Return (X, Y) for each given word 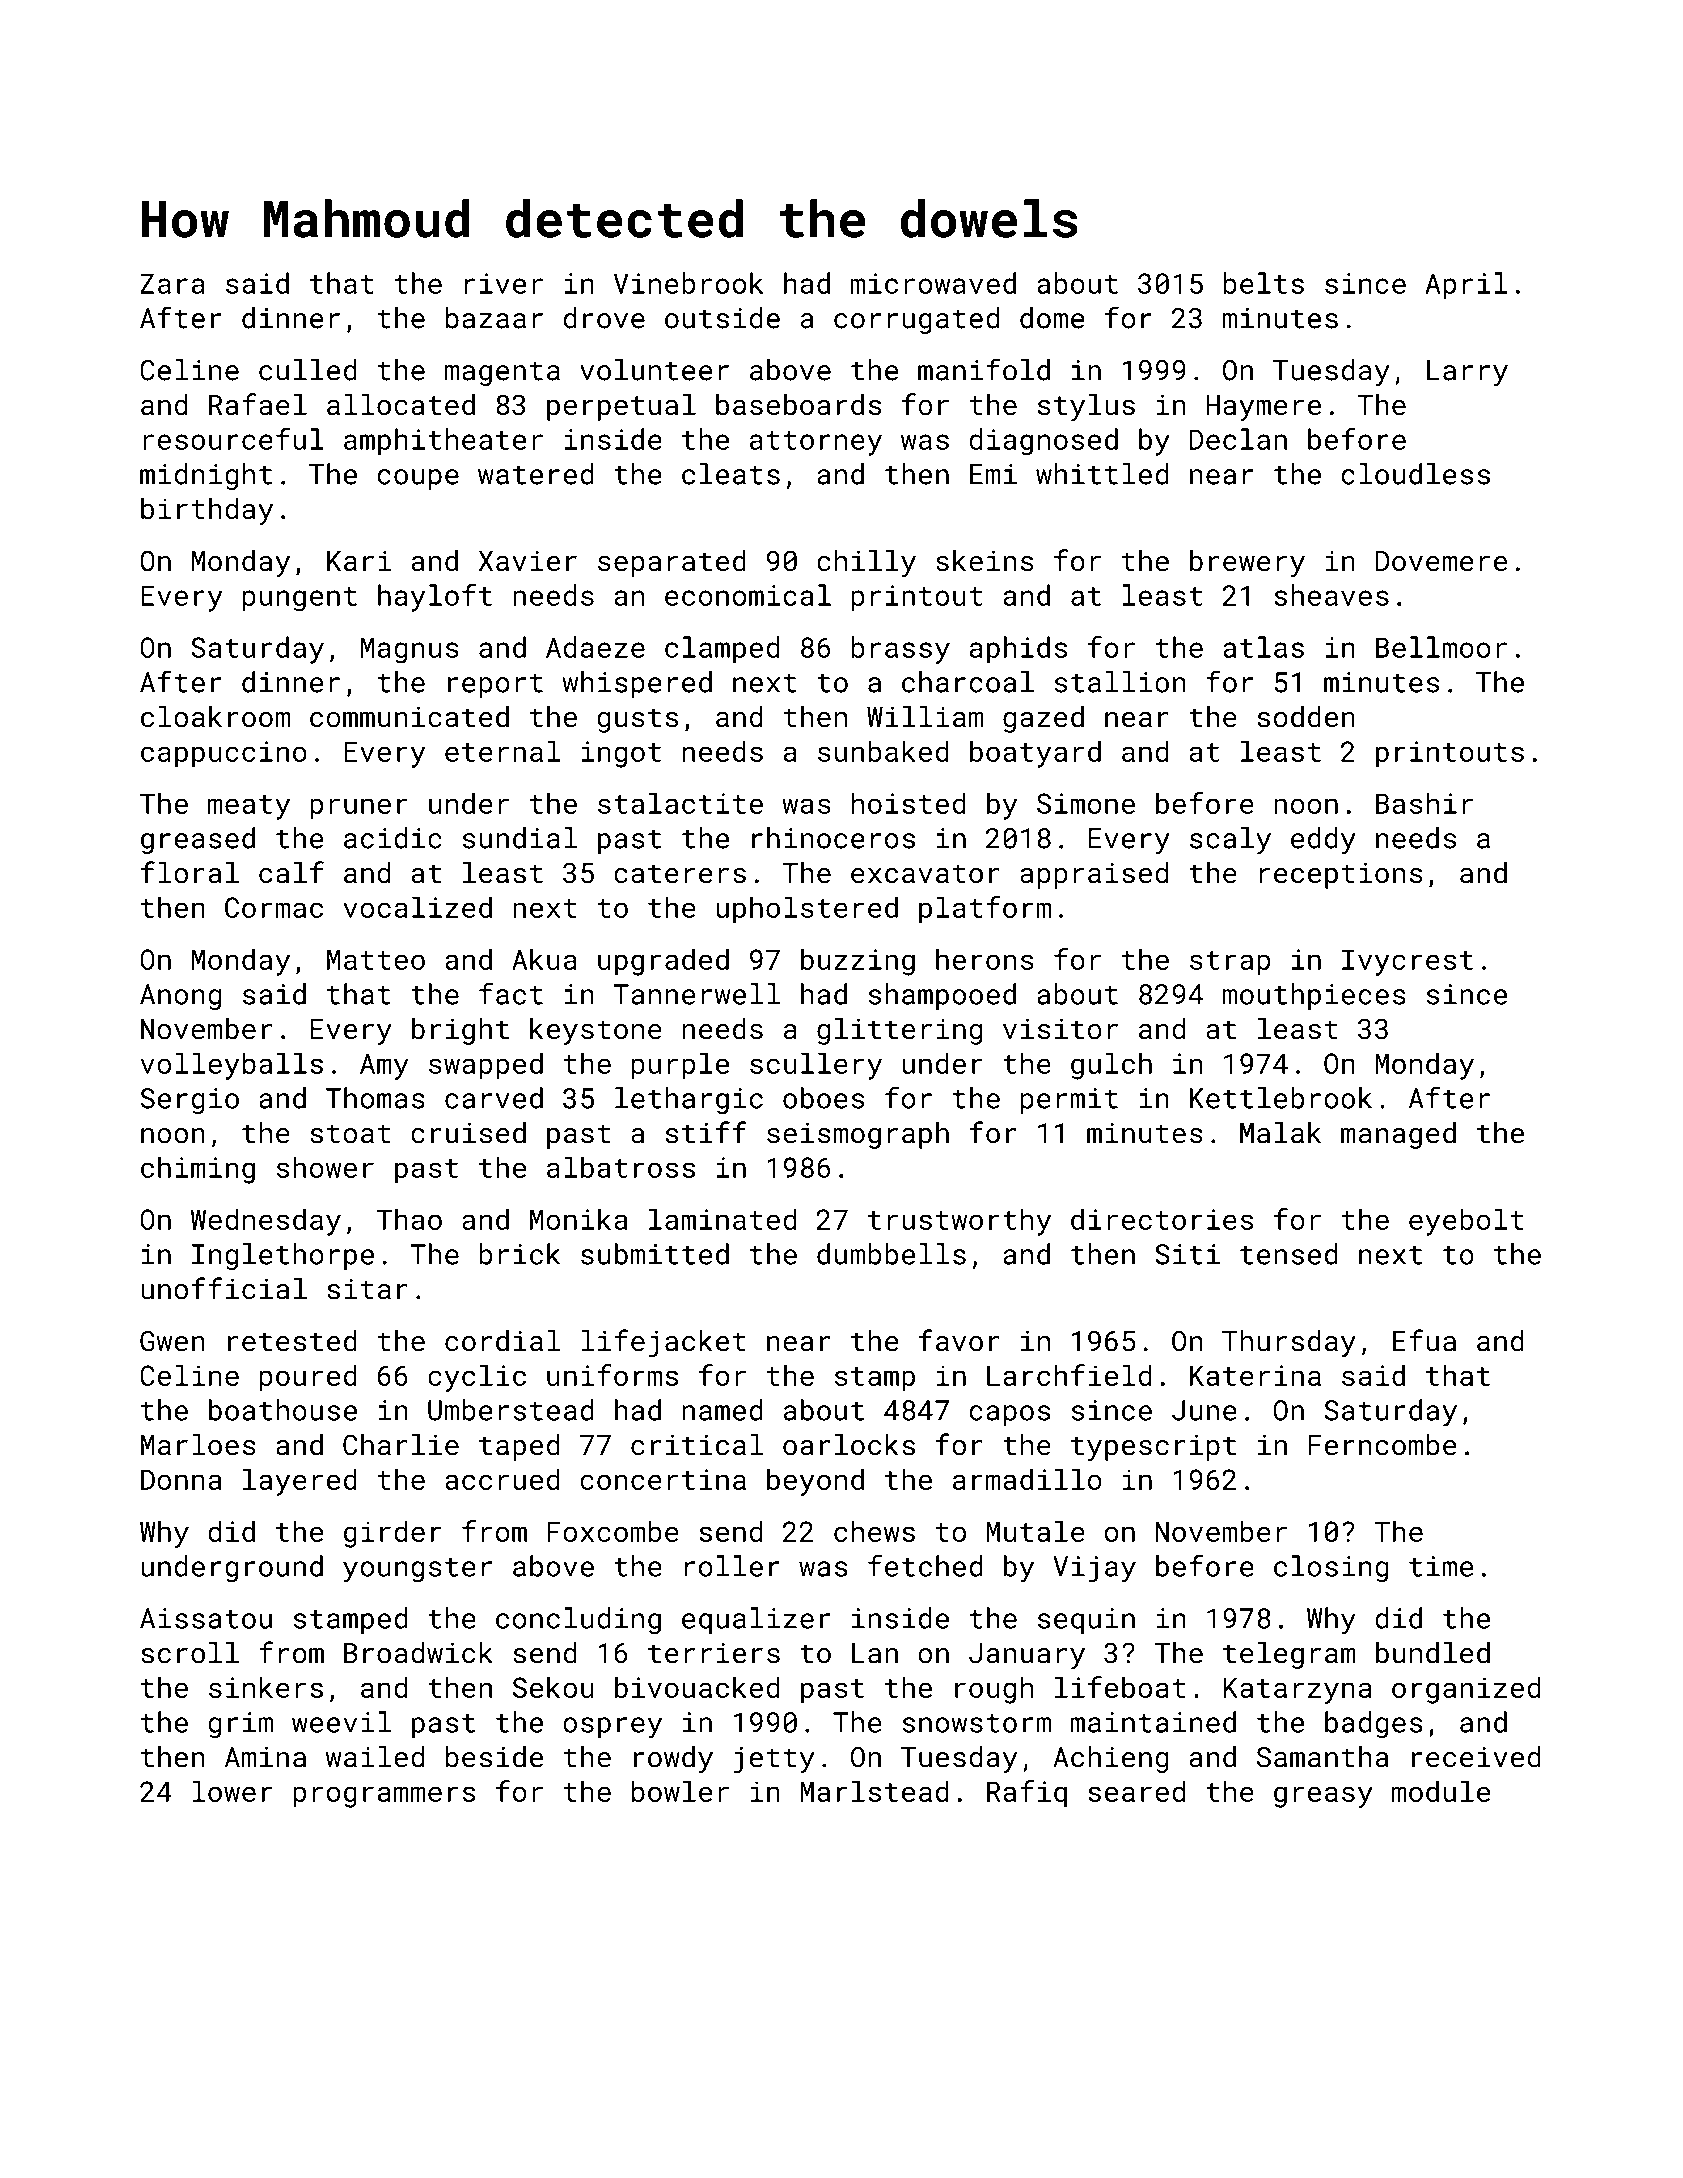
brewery (1247, 563)
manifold (984, 369)
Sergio (190, 1101)
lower (232, 1791)
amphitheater (443, 442)
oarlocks (849, 1445)
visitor (1060, 1029)
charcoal (968, 682)
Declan (1238, 439)
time (1441, 1566)
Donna (181, 1479)
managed (1398, 1135)
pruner (359, 809)
